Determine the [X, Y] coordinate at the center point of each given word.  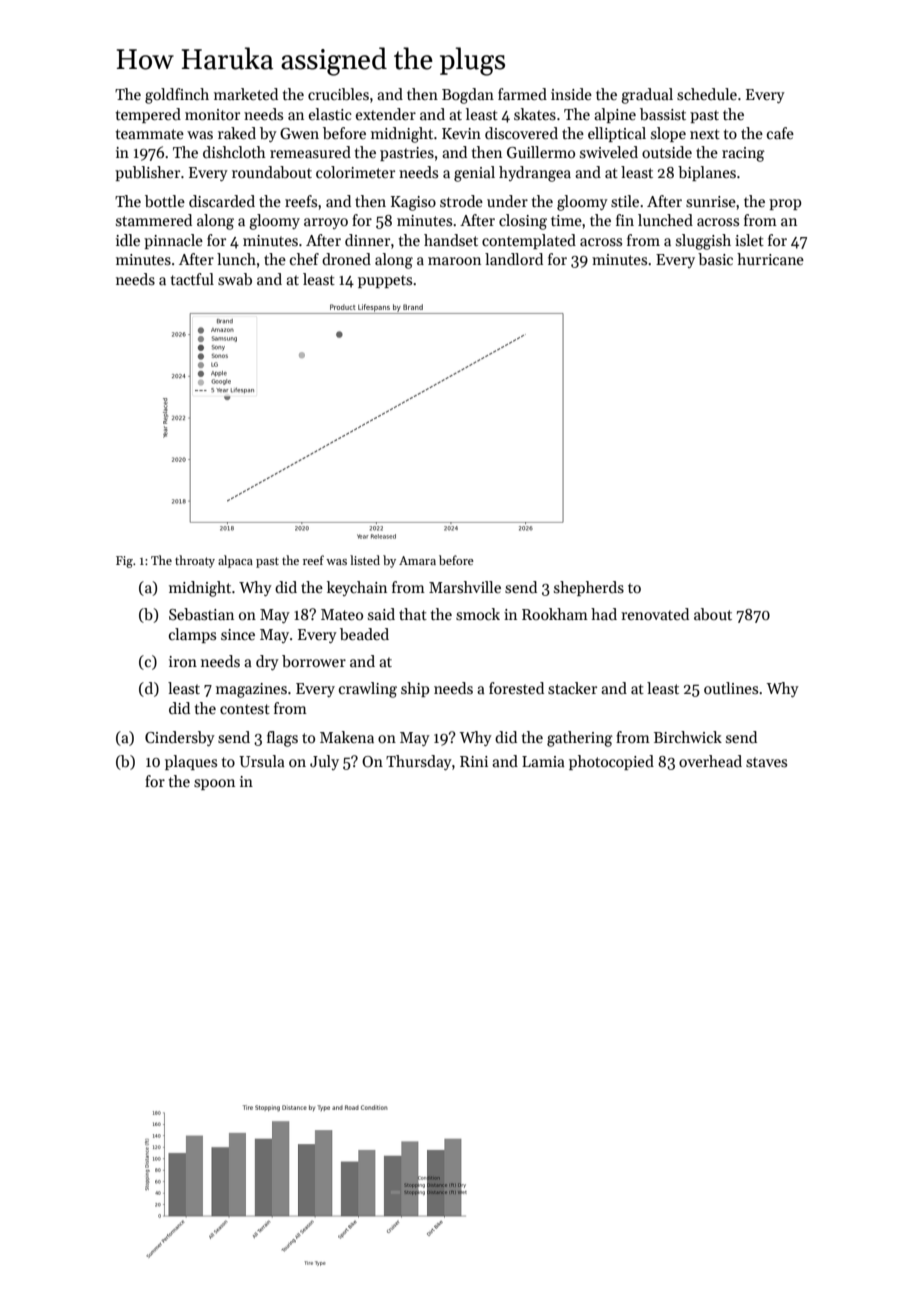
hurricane [770, 259]
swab [235, 279]
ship [415, 689]
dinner [367, 240]
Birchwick [688, 737]
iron [183, 661]
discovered [521, 133]
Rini [474, 761]
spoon [214, 784]
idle [128, 240]
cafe [780, 133]
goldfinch [177, 96]
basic [715, 259]
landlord [514, 259]
